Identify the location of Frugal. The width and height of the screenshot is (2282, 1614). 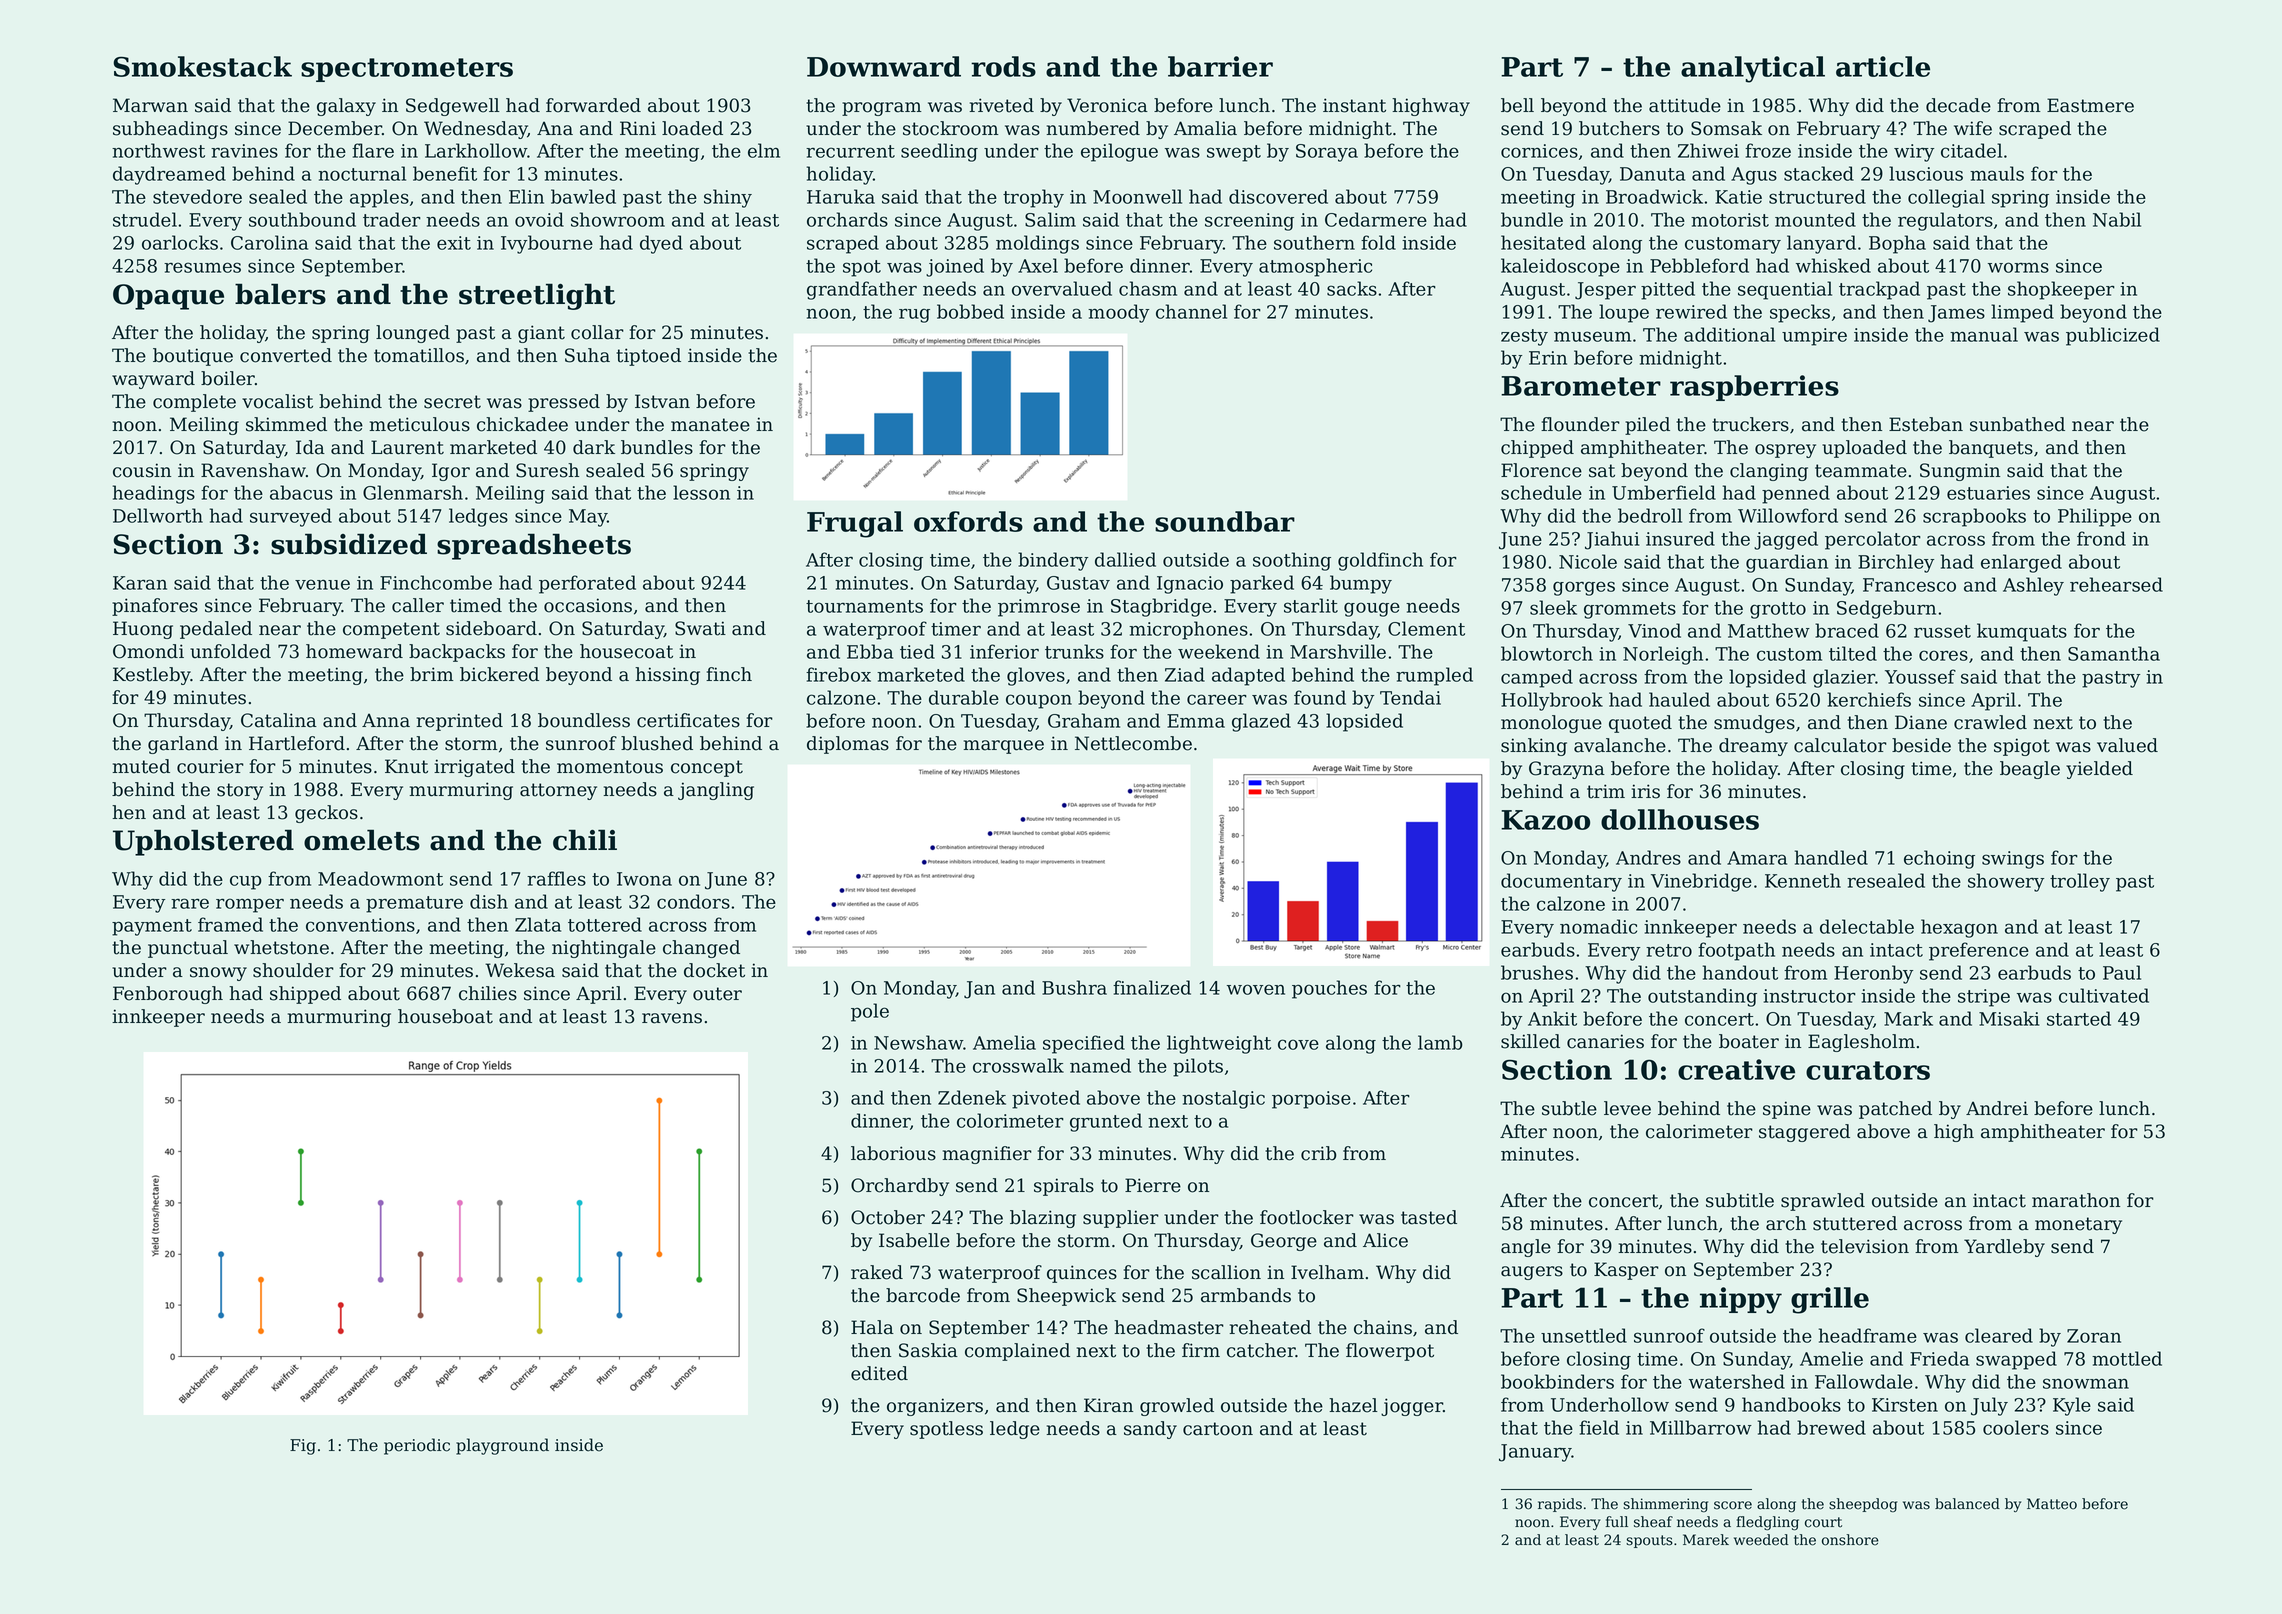
(855, 524).
